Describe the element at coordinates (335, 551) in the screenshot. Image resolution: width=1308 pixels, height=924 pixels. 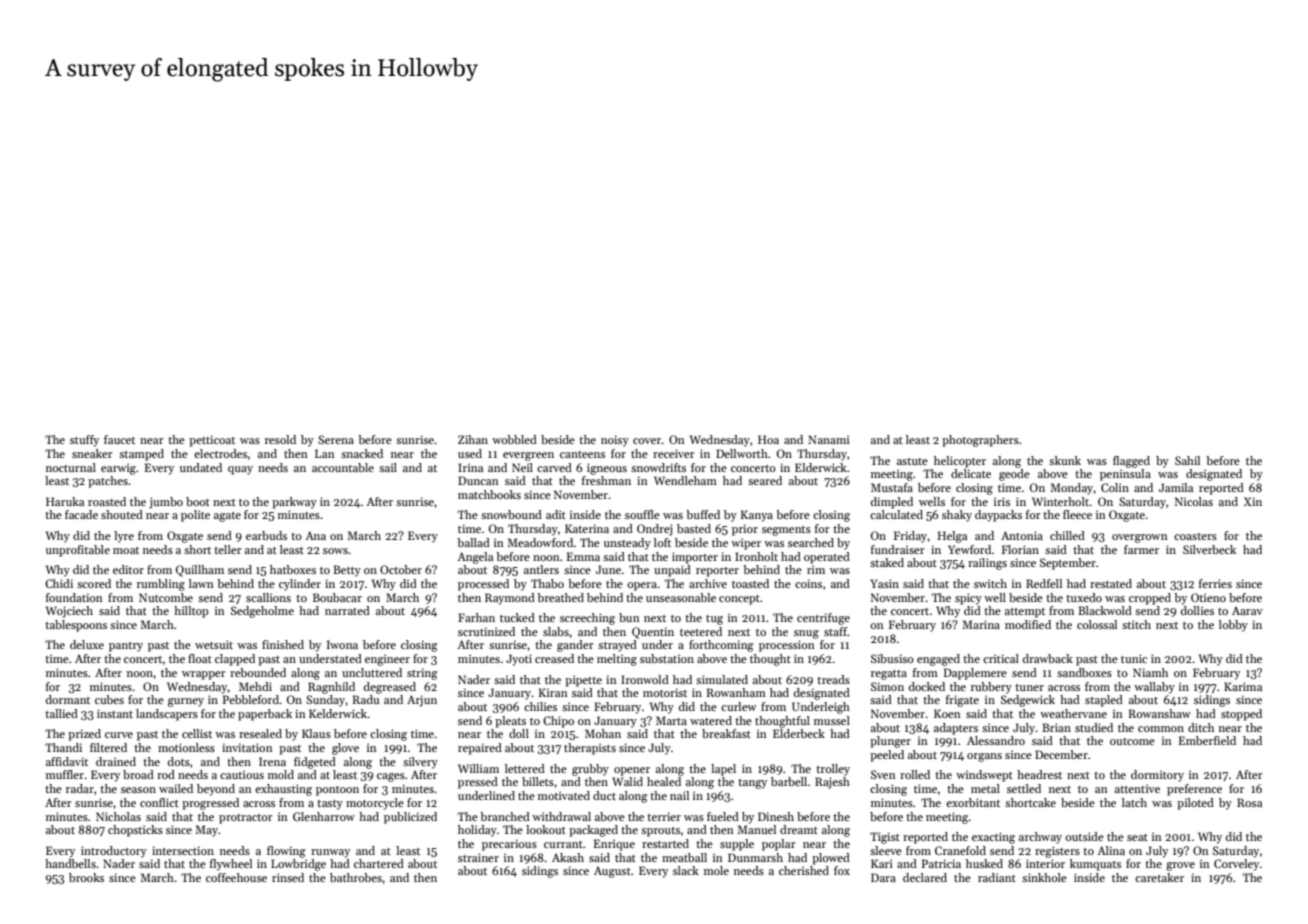
I see `sows` at that location.
